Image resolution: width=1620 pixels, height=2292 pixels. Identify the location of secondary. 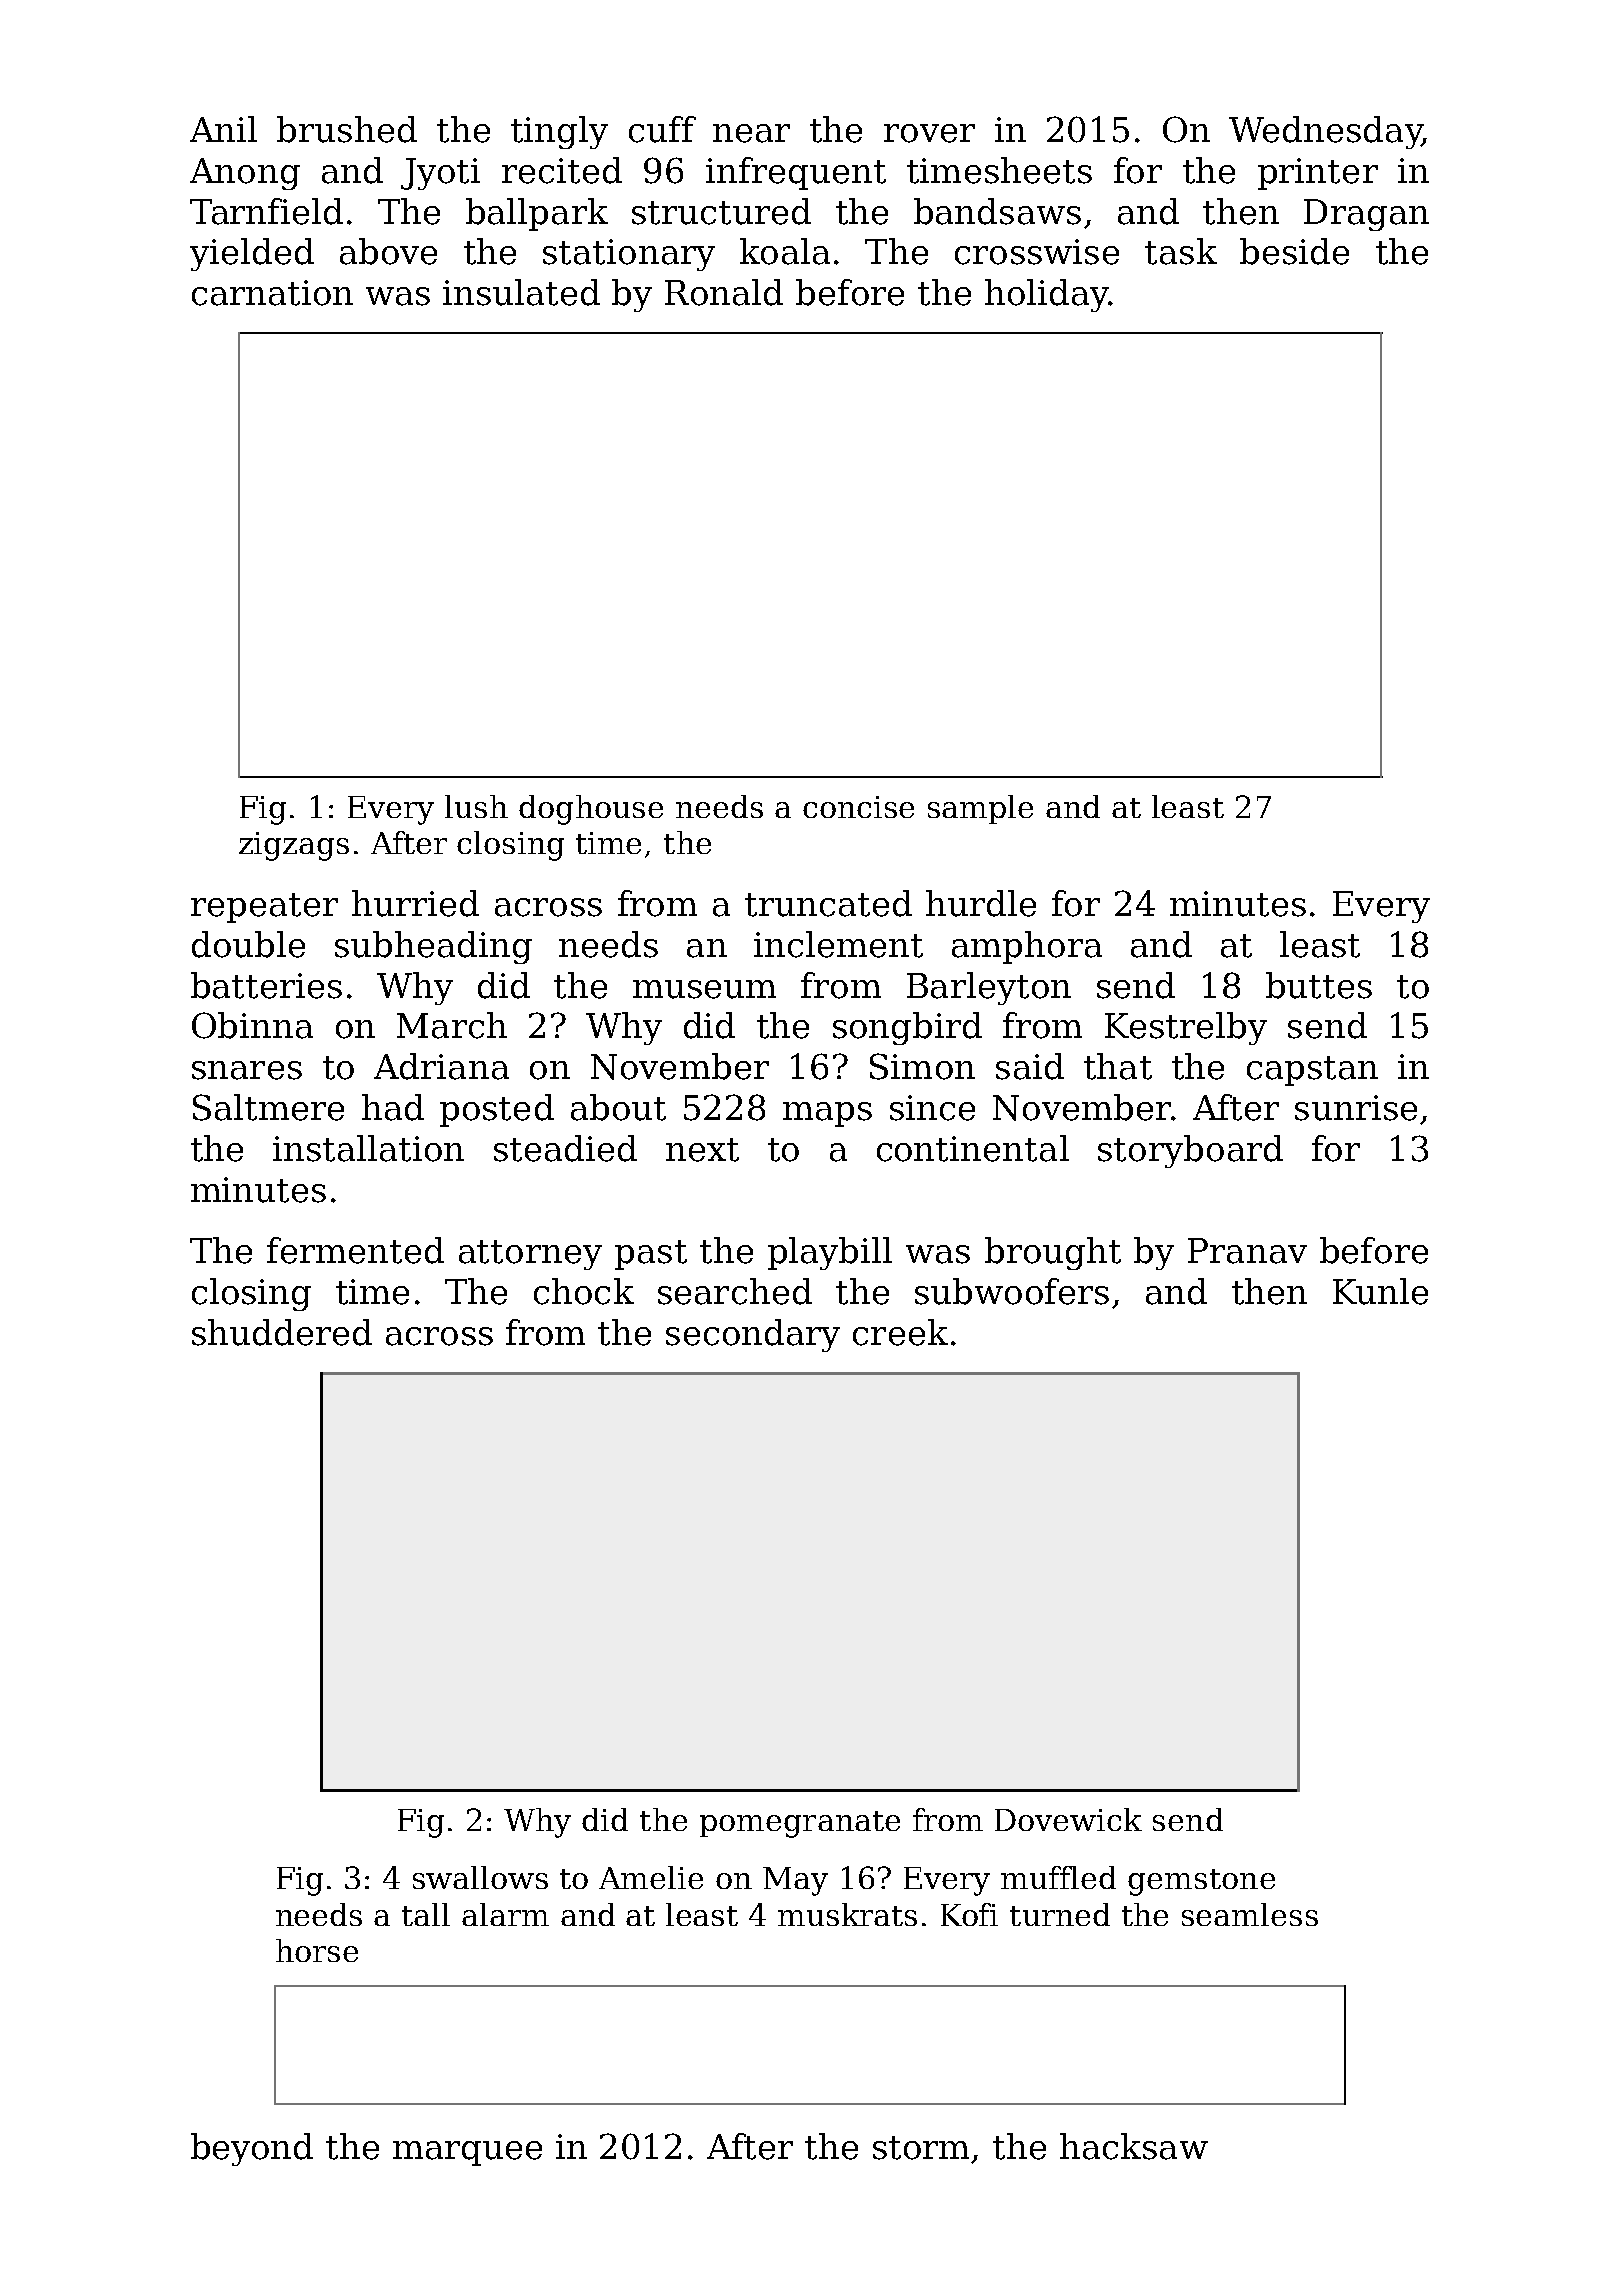
(753, 1335).
